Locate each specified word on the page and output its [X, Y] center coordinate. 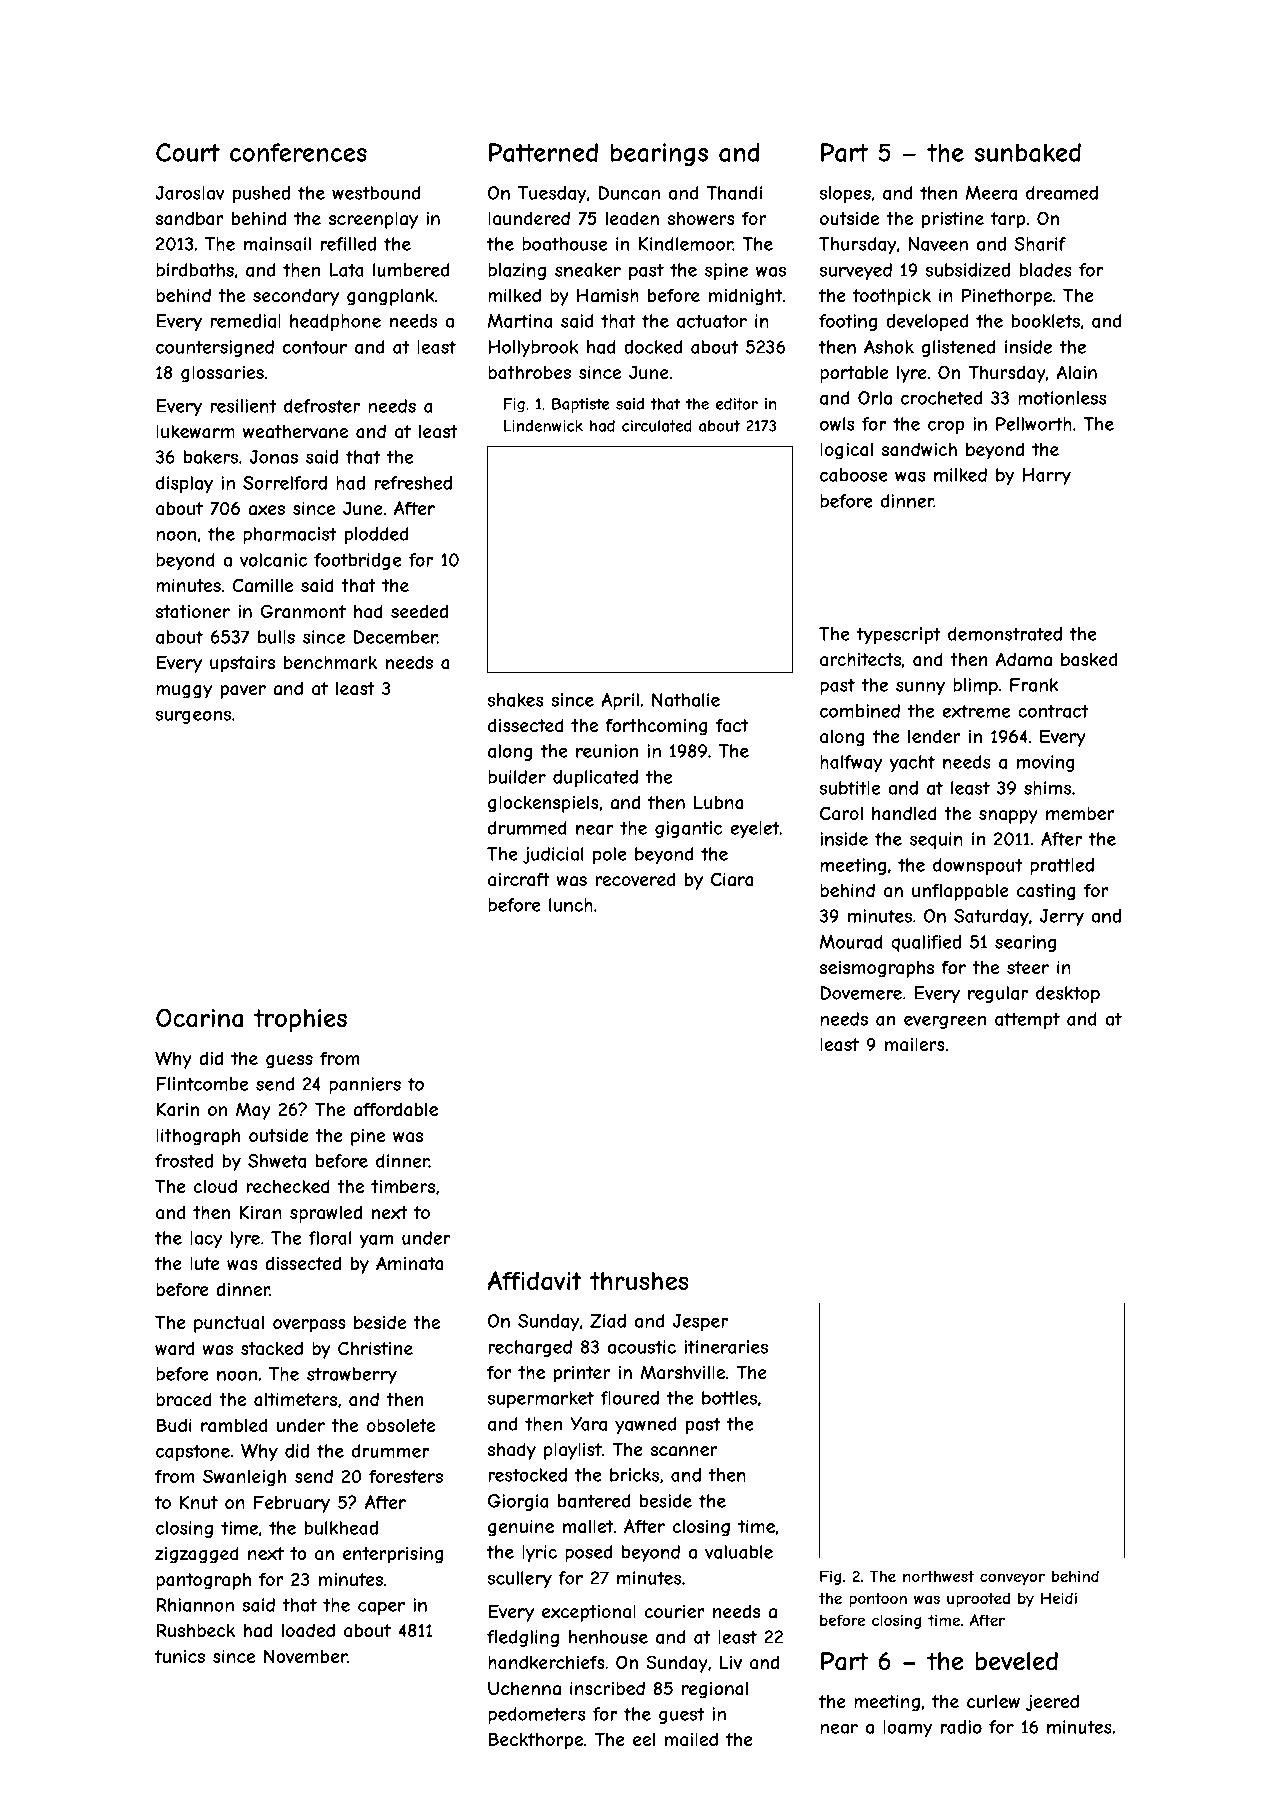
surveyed [856, 271]
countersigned [215, 348]
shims [1047, 788]
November [305, 1656]
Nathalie [686, 700]
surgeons [193, 717]
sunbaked [1027, 152]
